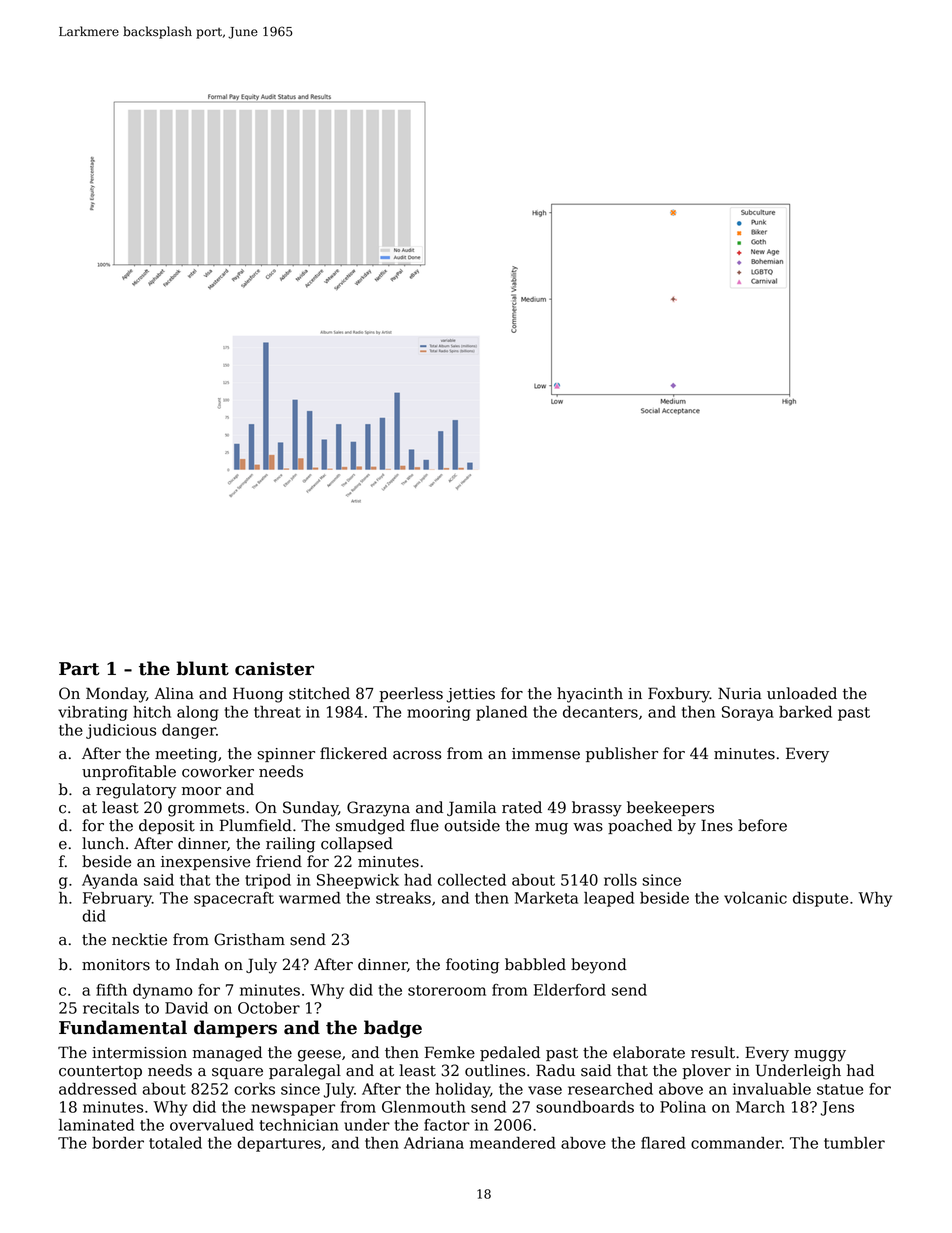 This image has height=1233, width=952. Describe the element at coordinates (820, 899) in the image. I see `dispute` at that location.
